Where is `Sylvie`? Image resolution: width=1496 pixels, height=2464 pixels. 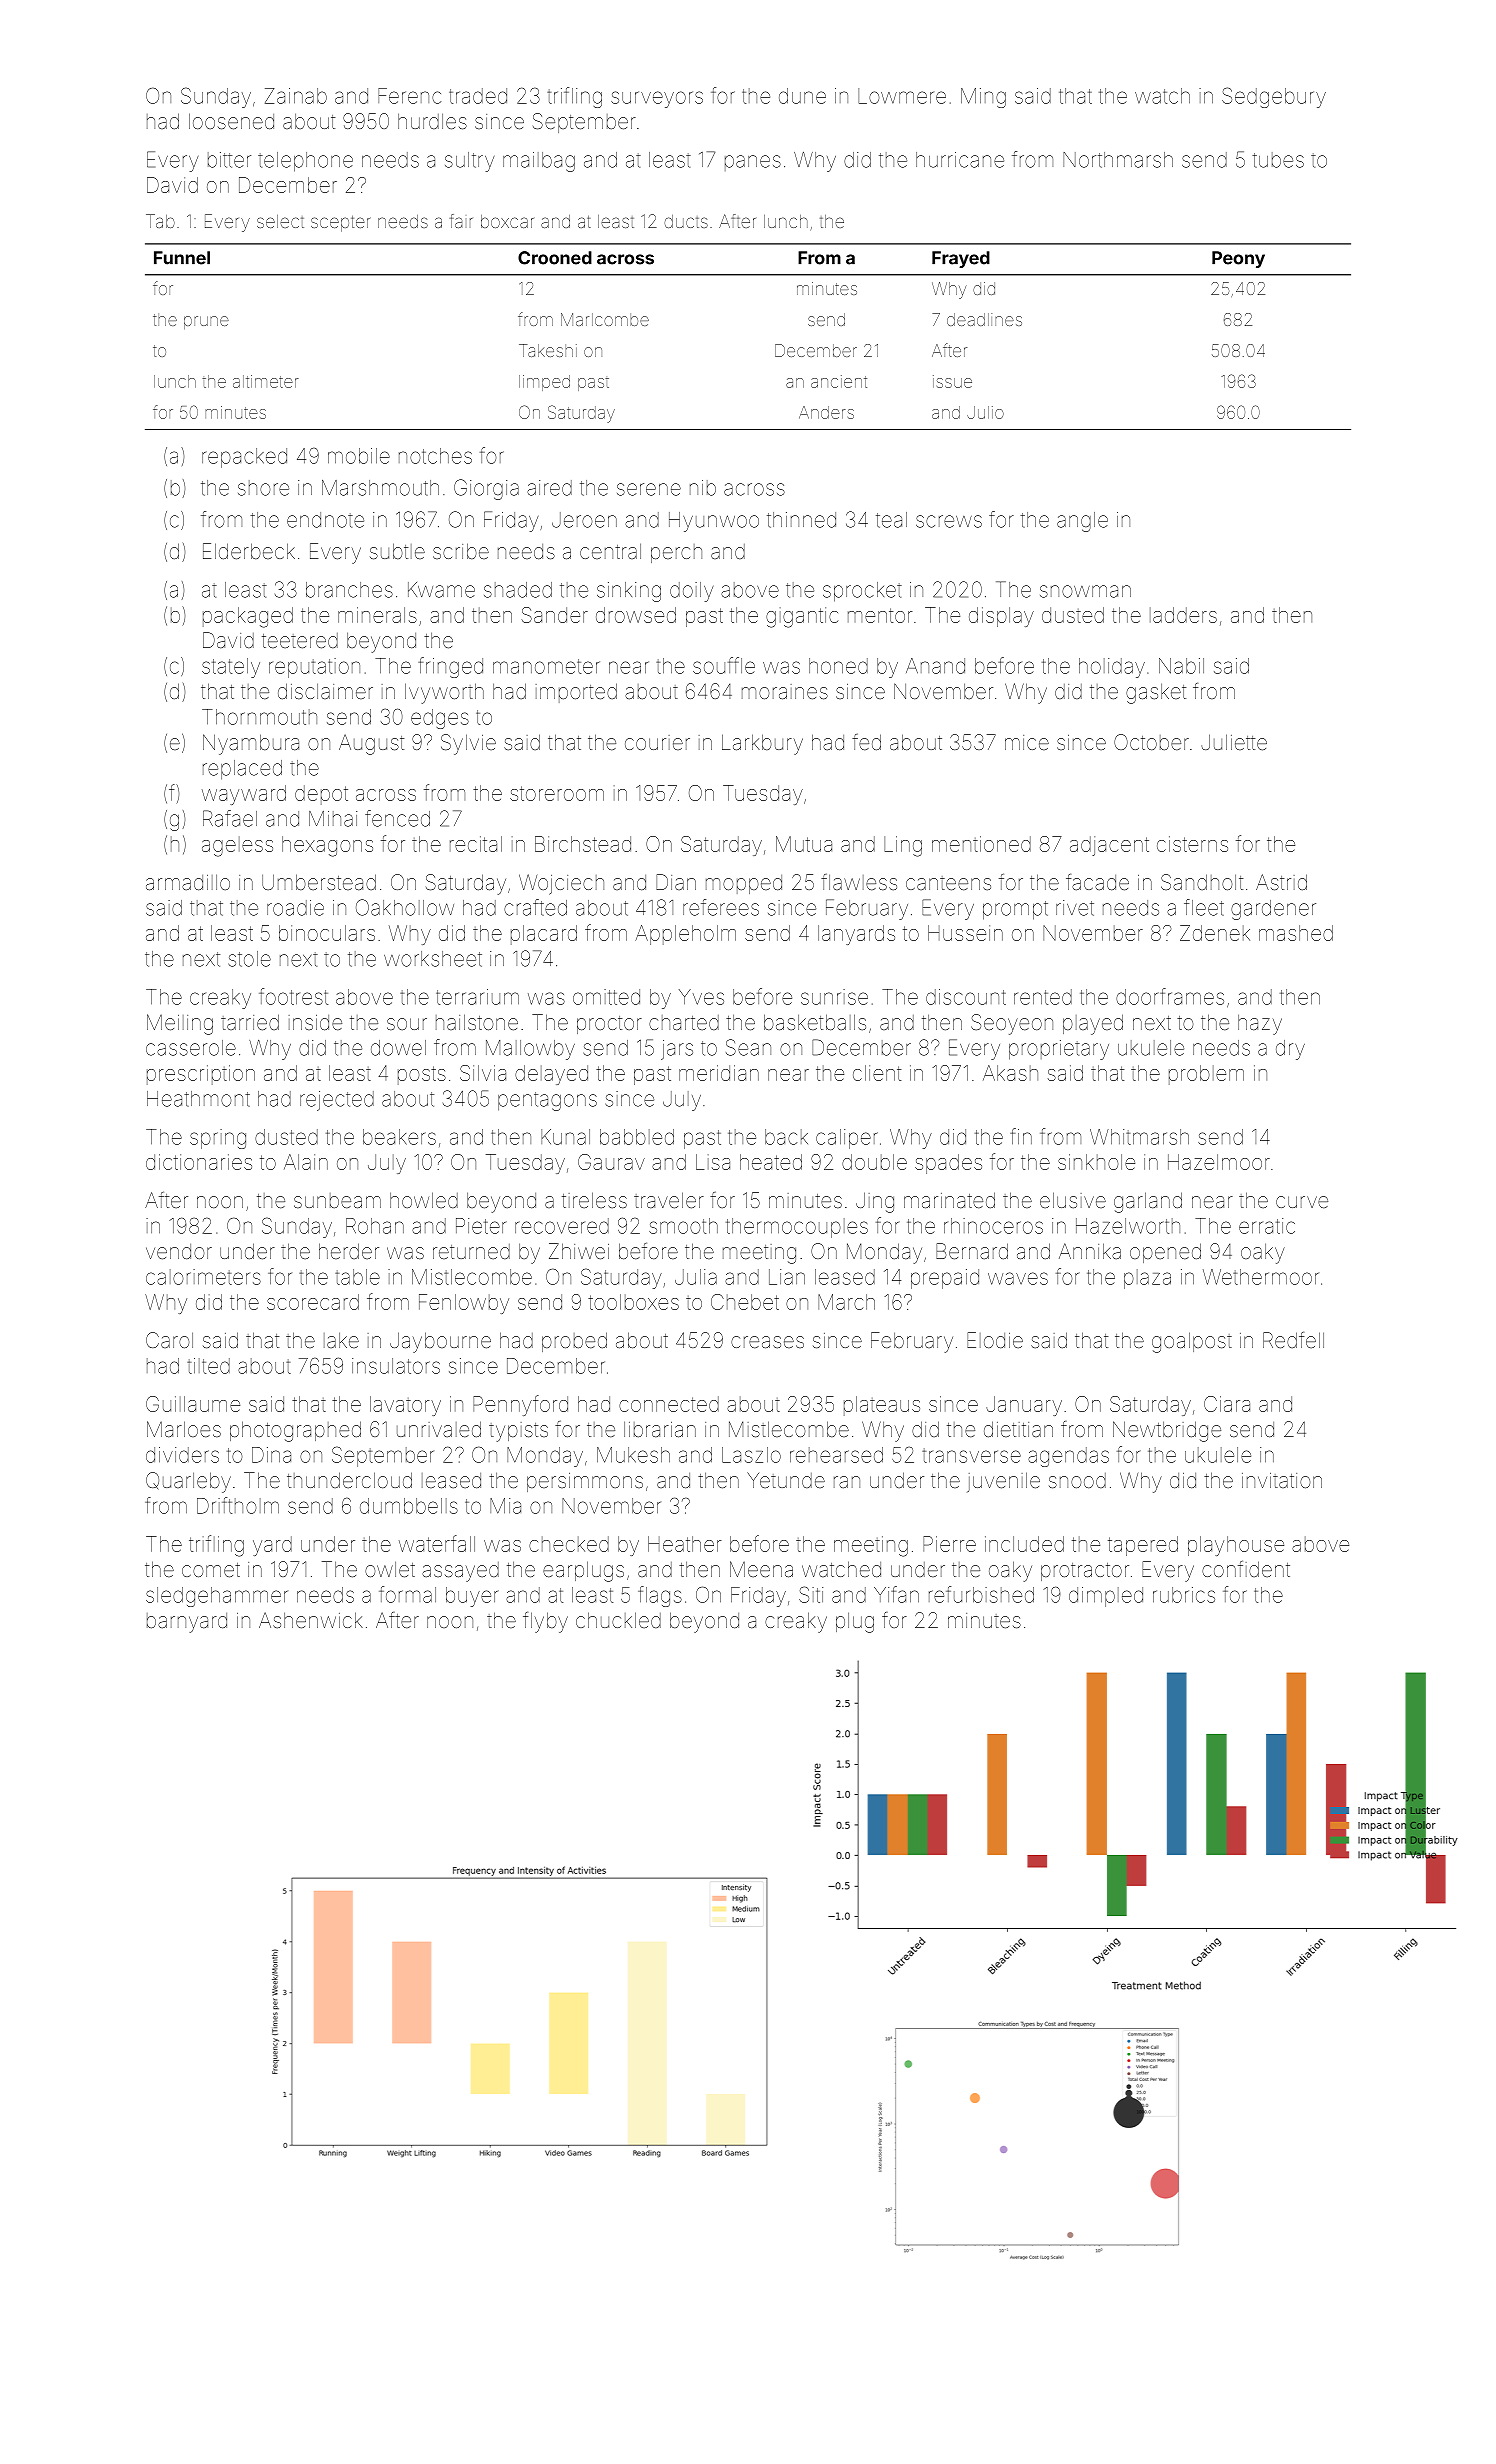 Sylvie is located at coordinates (468, 744).
